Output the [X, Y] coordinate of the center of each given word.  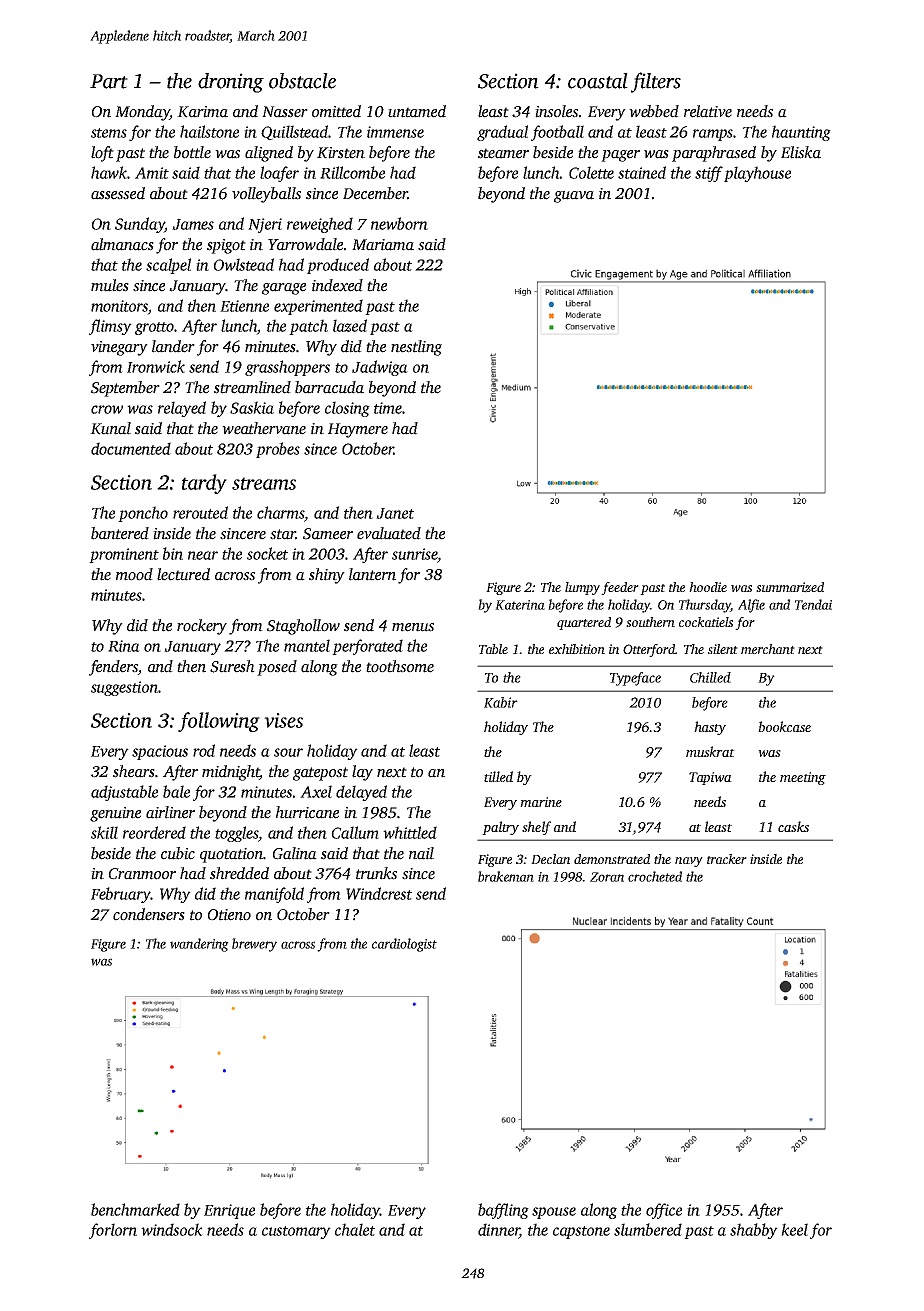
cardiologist [404, 945]
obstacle [302, 81]
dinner [499, 1230]
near [203, 555]
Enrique [229, 1211]
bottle [192, 152]
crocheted [655, 876]
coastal [598, 81]
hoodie [708, 587]
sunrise [415, 555]
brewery [254, 945]
